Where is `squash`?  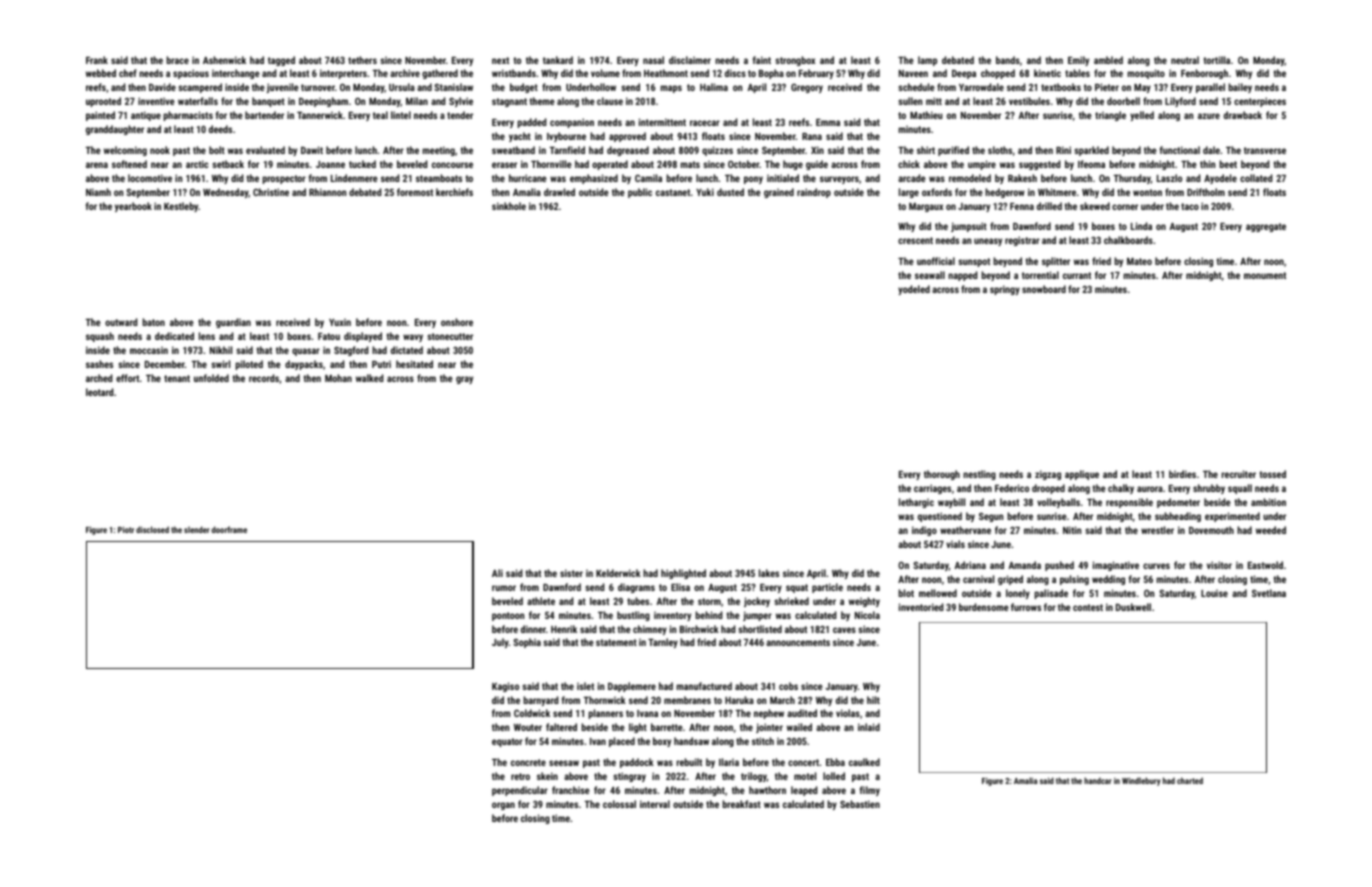 squash is located at coordinates (100, 337).
